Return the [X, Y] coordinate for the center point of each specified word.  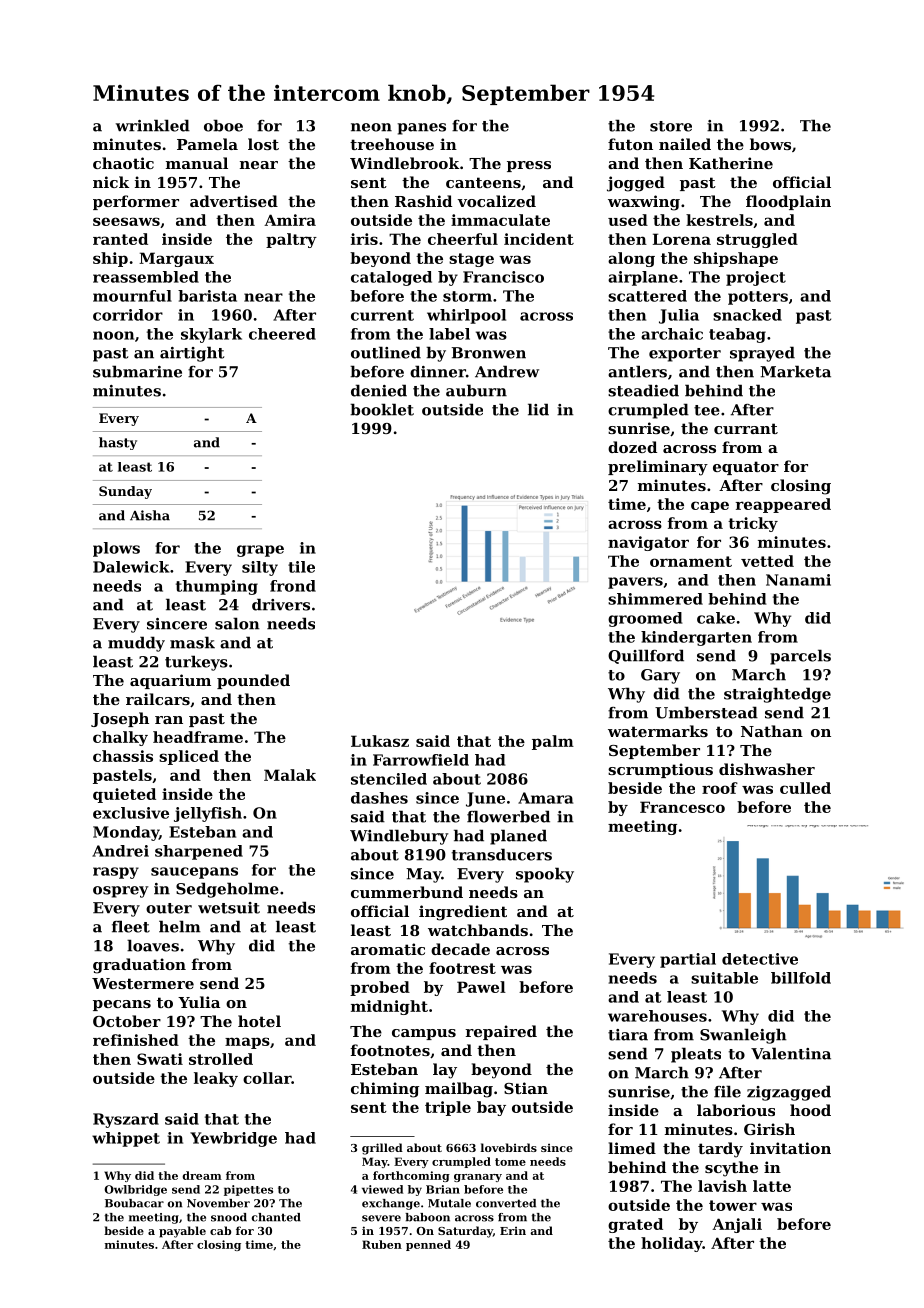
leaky [216, 1079]
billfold [801, 978]
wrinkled [153, 125]
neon [371, 127]
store [671, 126]
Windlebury [399, 837]
